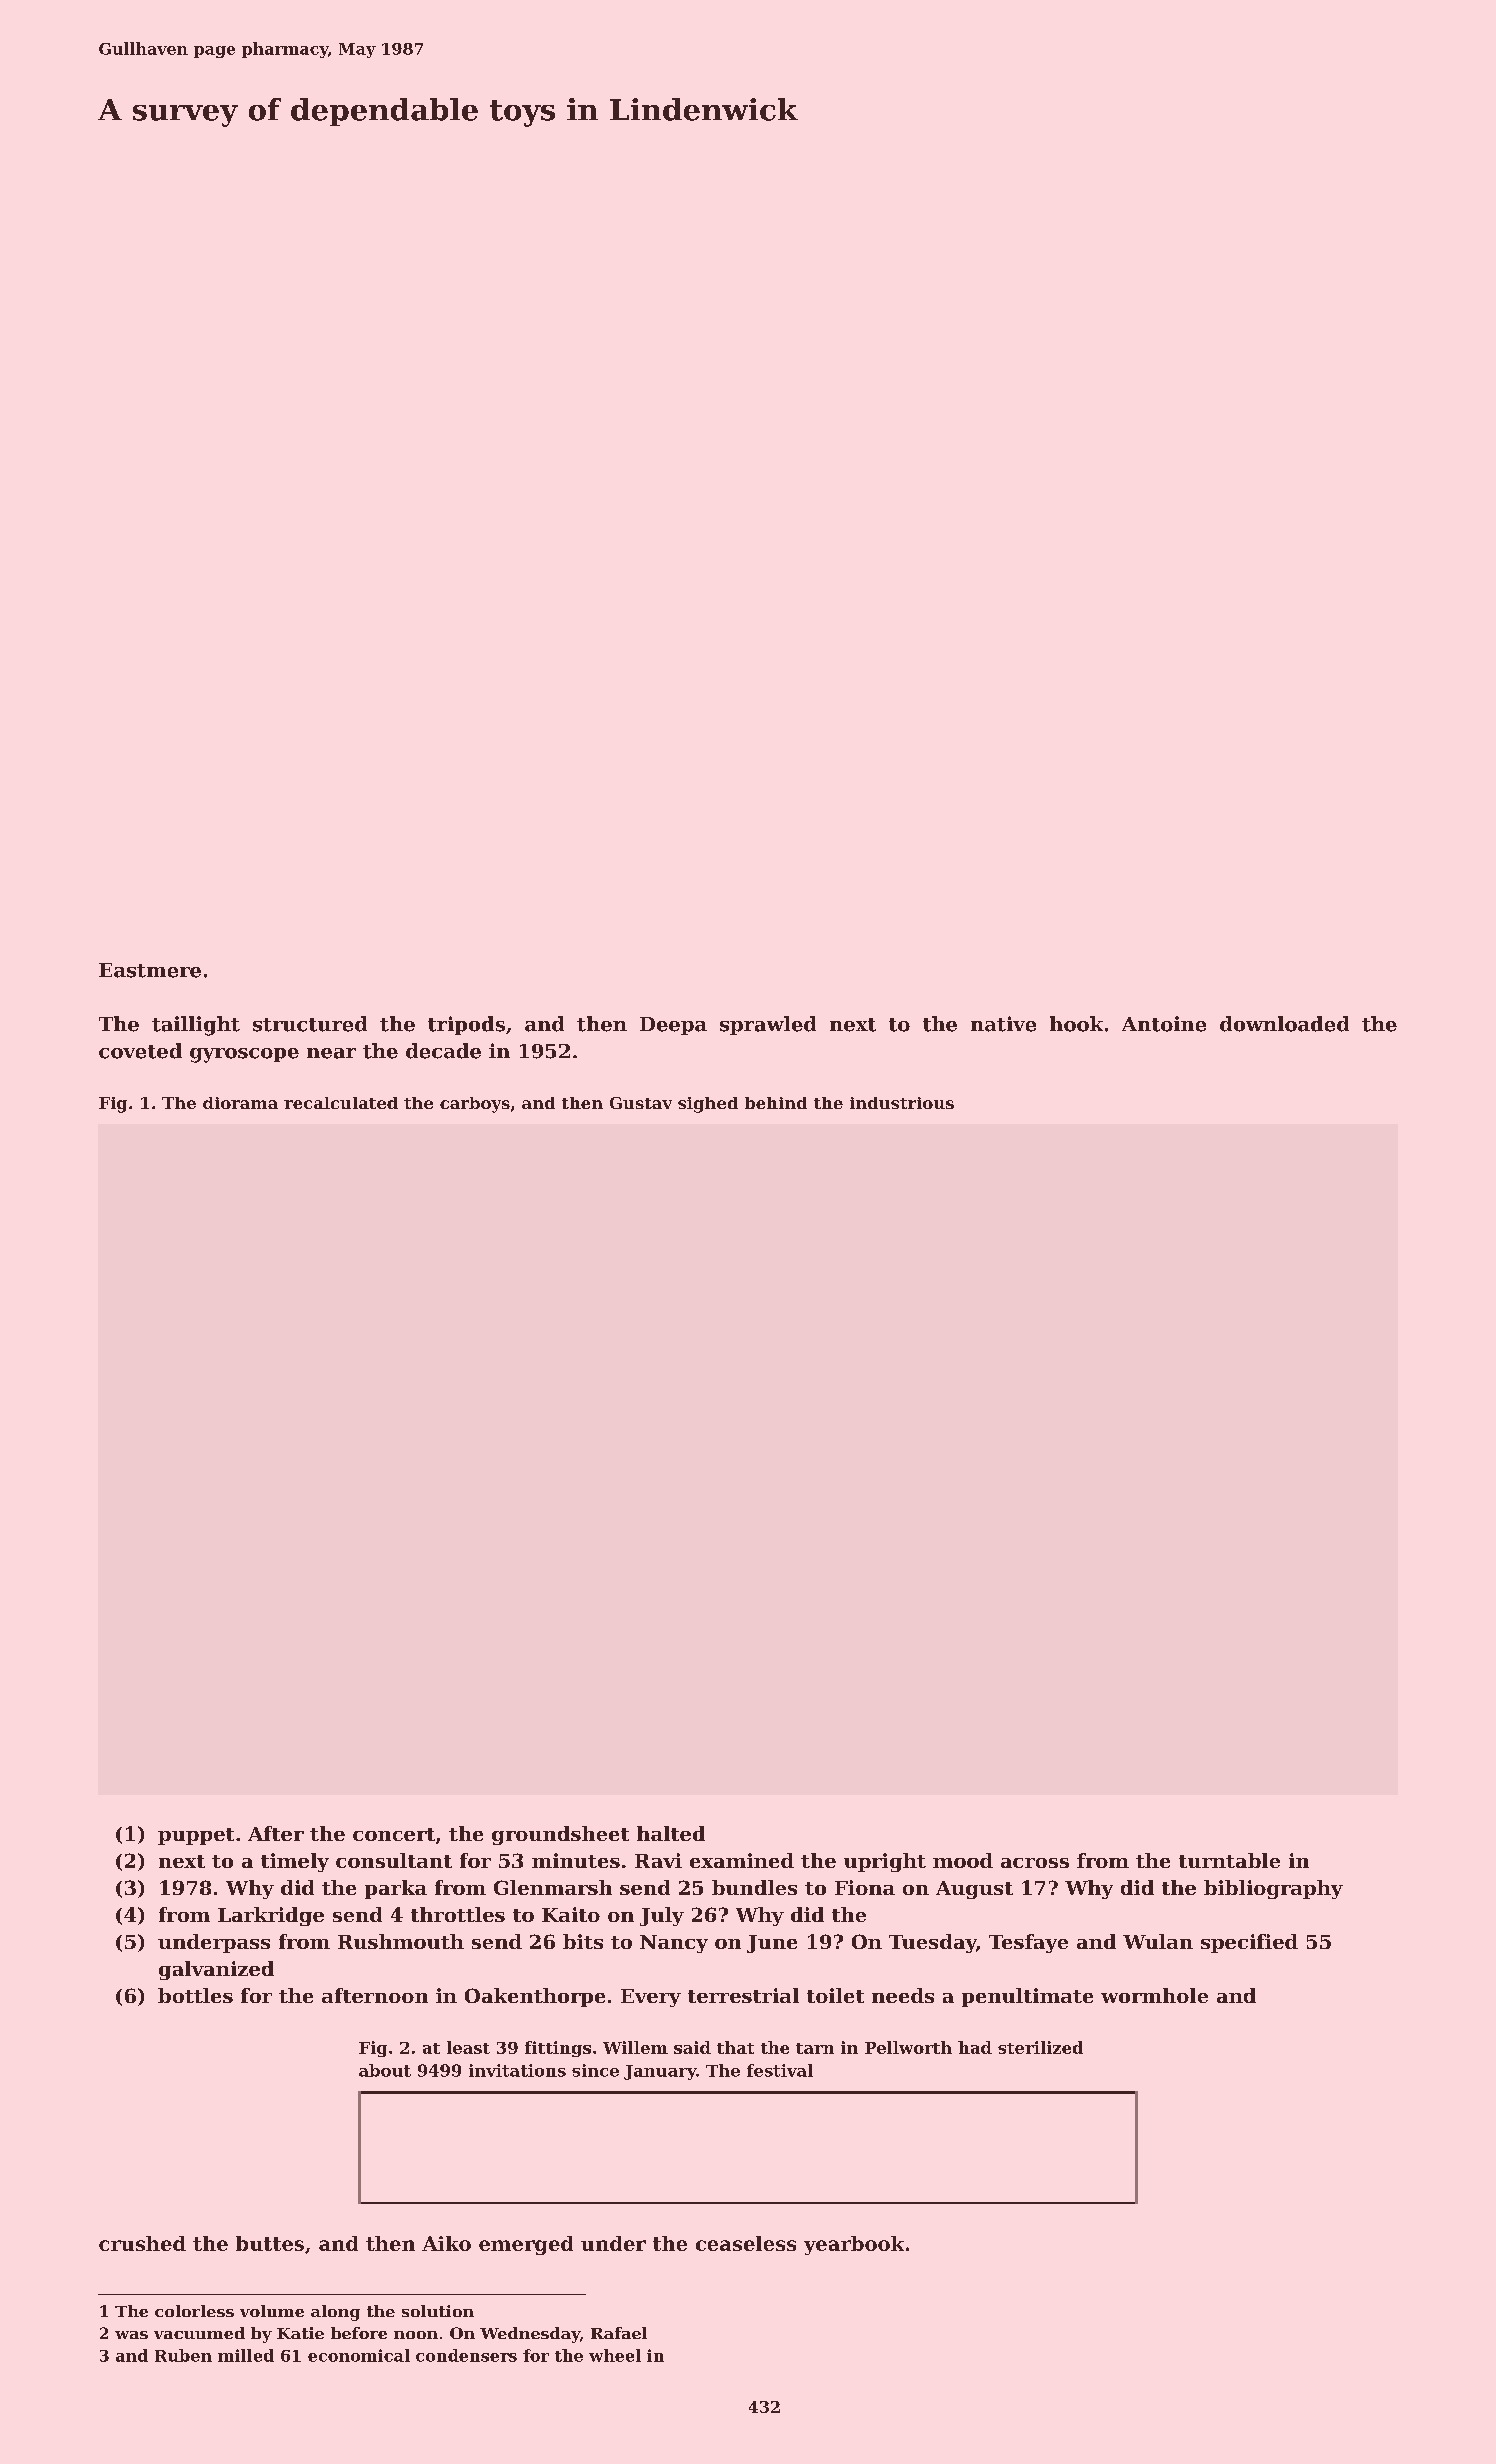 The image size is (1496, 2464). Describe the element at coordinates (902, 1103) in the screenshot. I see `industrious` at that location.
